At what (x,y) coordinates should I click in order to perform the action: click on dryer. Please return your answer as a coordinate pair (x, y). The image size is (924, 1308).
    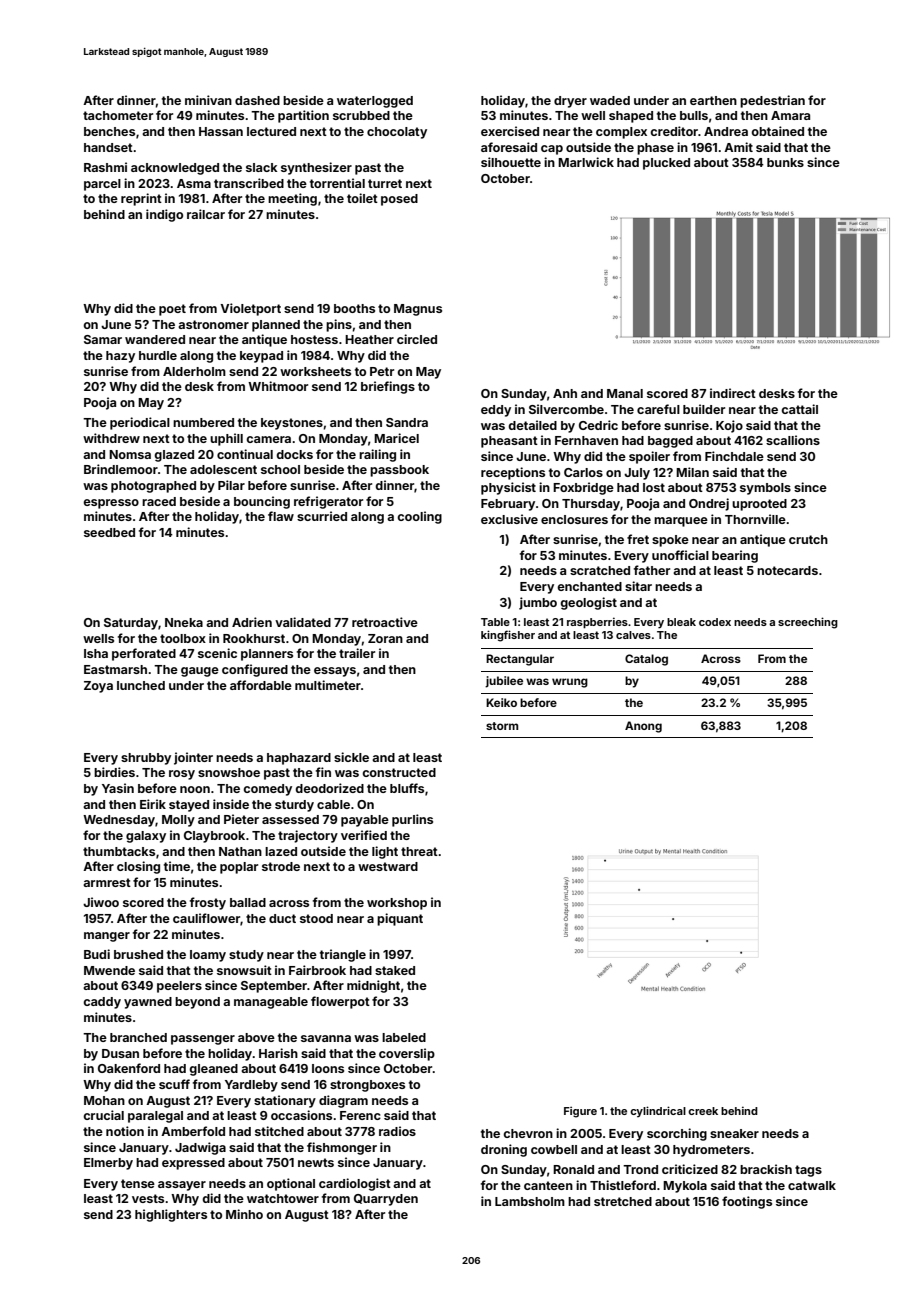
    Looking at the image, I should click on (570, 102).
